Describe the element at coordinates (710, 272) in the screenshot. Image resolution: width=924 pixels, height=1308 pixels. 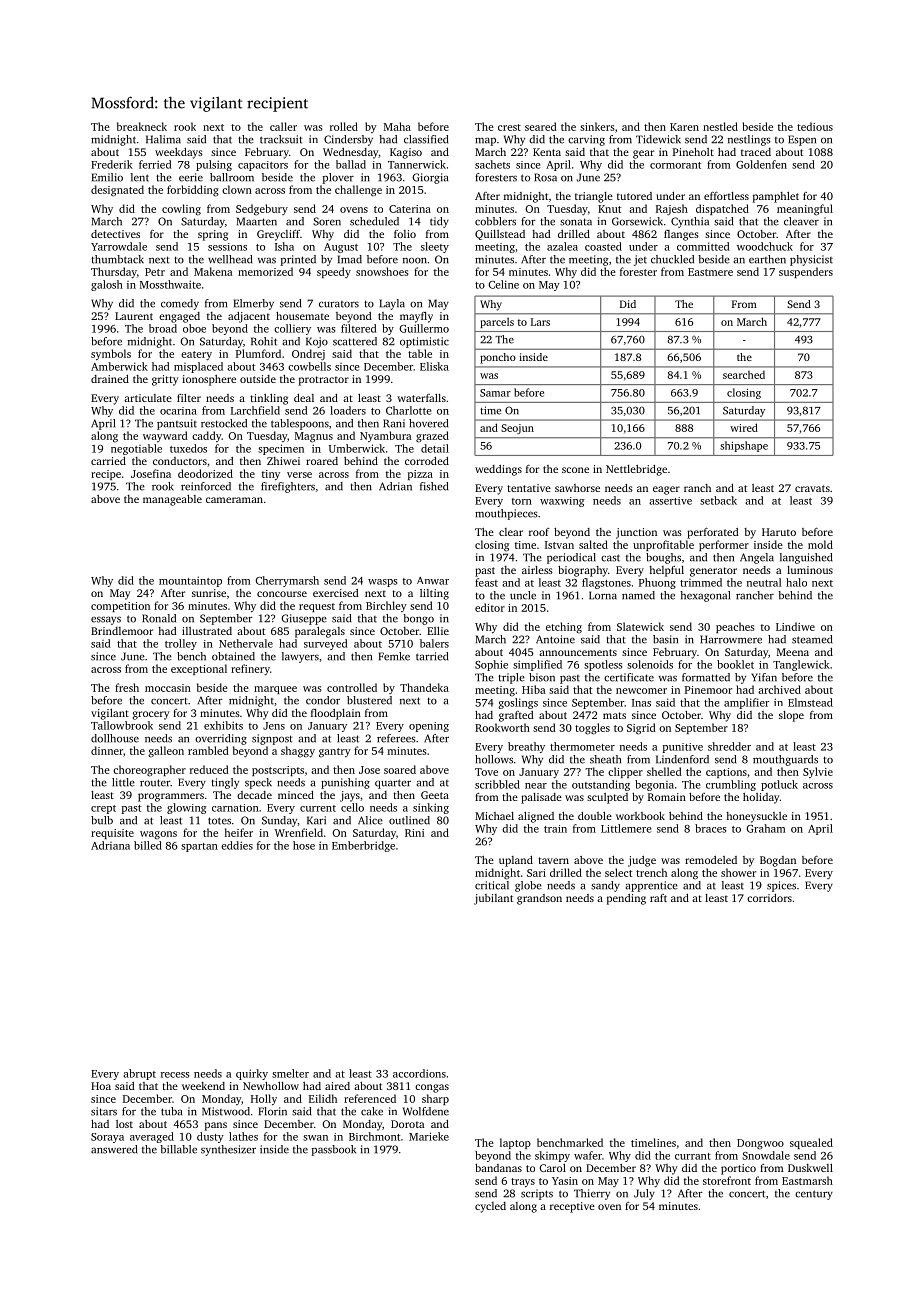
I see `Eastmere` at that location.
